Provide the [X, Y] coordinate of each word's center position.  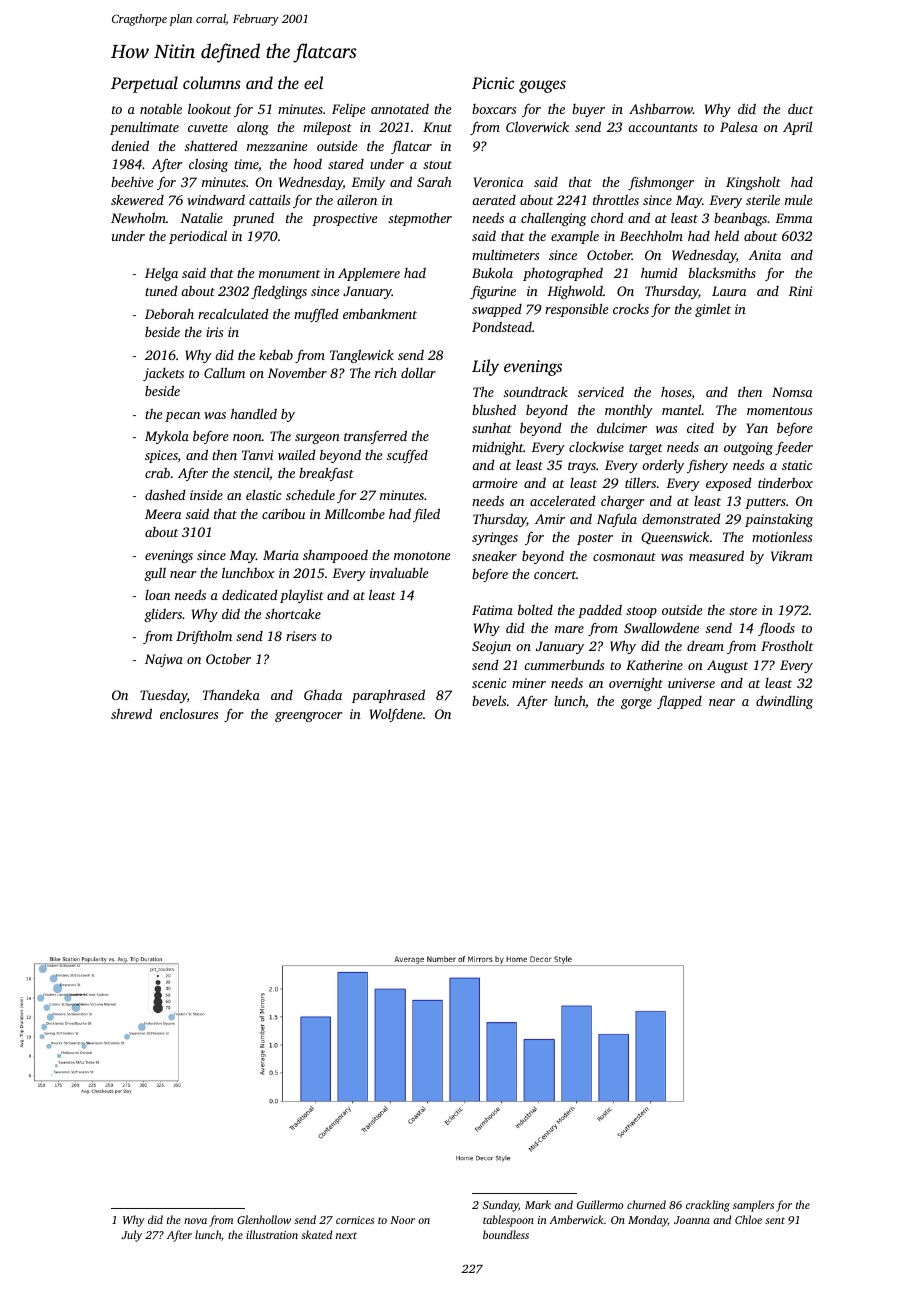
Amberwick [576, 1219]
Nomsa [792, 392]
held [727, 235]
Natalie [201, 217]
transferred [375, 437]
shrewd [131, 713]
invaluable [399, 573]
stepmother [420, 219]
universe [691, 683]
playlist [302, 596]
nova [195, 1221]
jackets [163, 374]
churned [646, 1204]
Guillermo [600, 1204]
